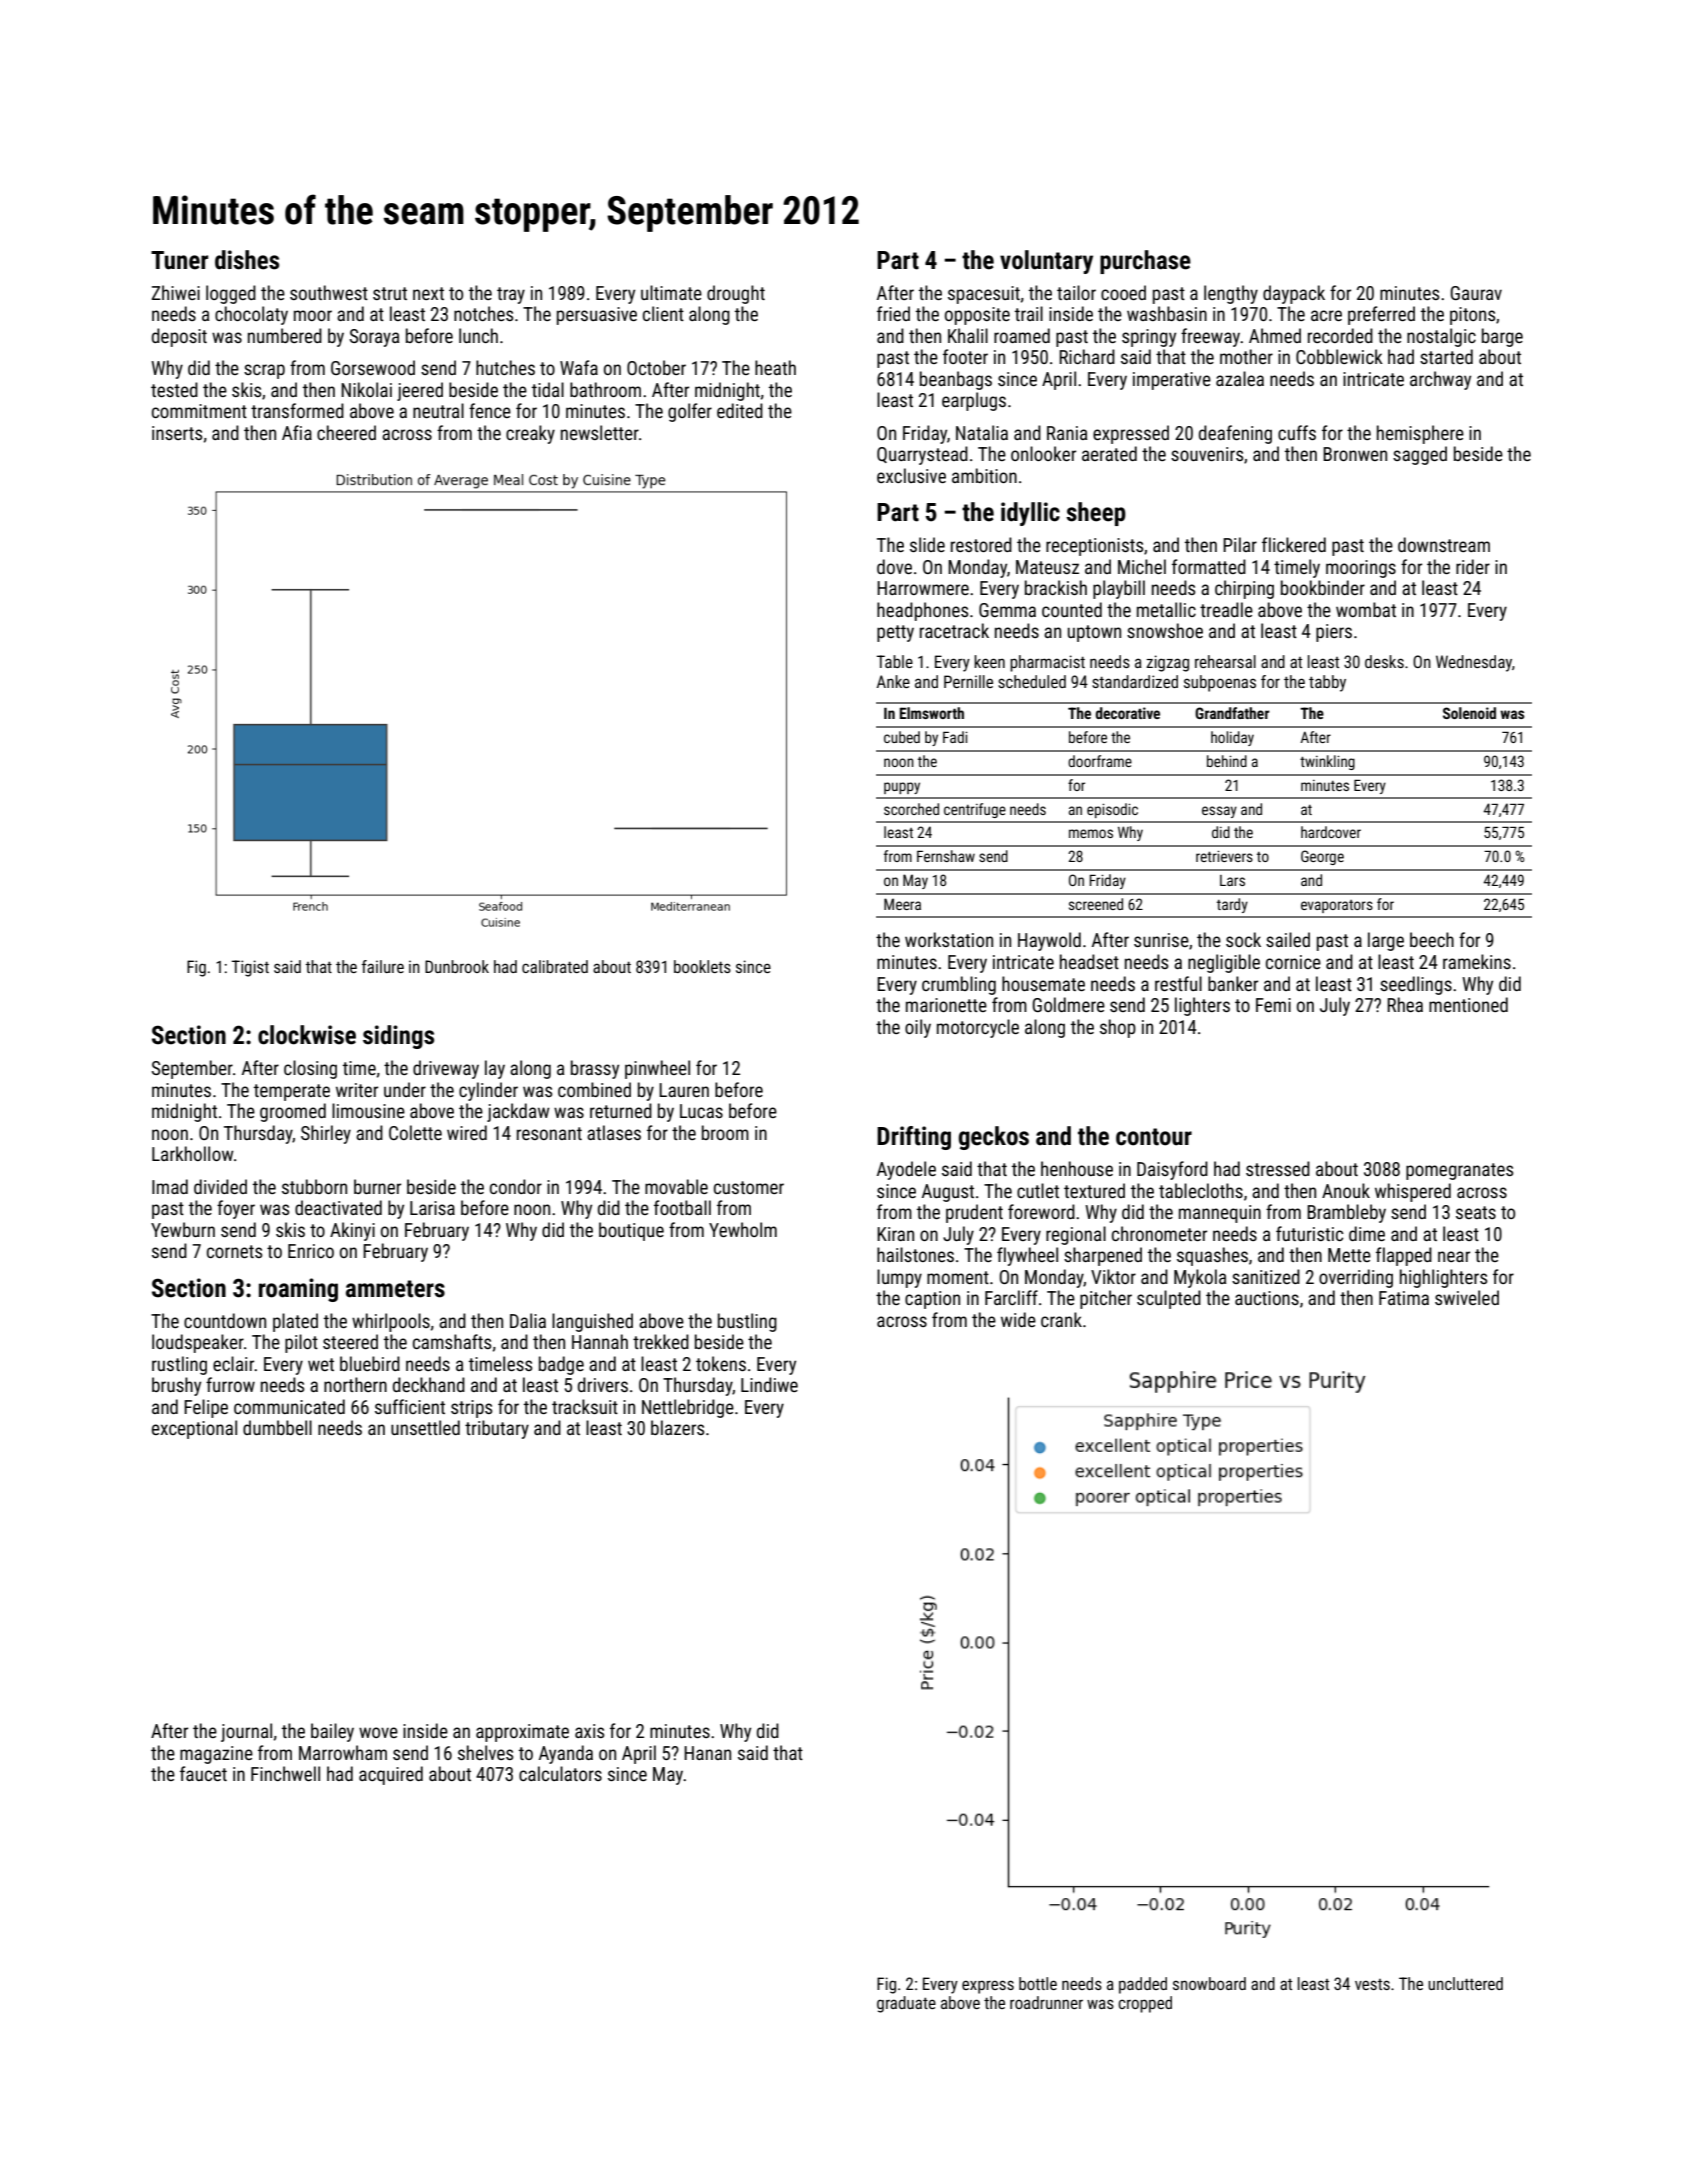 The width and height of the screenshot is (1683, 2178). Describe the element at coordinates (391, 1775) in the screenshot. I see `acquired` at that location.
